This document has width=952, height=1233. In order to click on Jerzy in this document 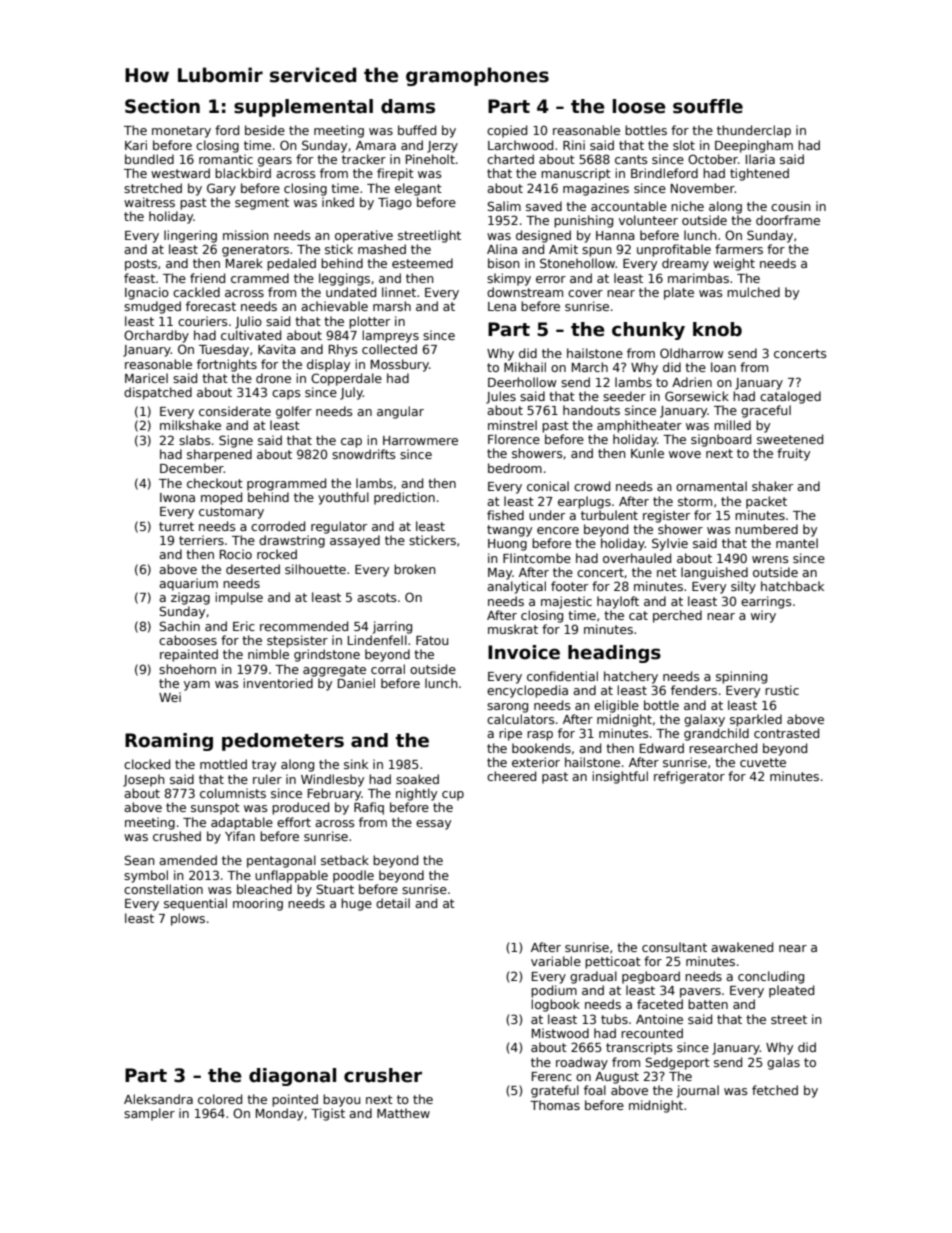, I will do `click(442, 147)`.
